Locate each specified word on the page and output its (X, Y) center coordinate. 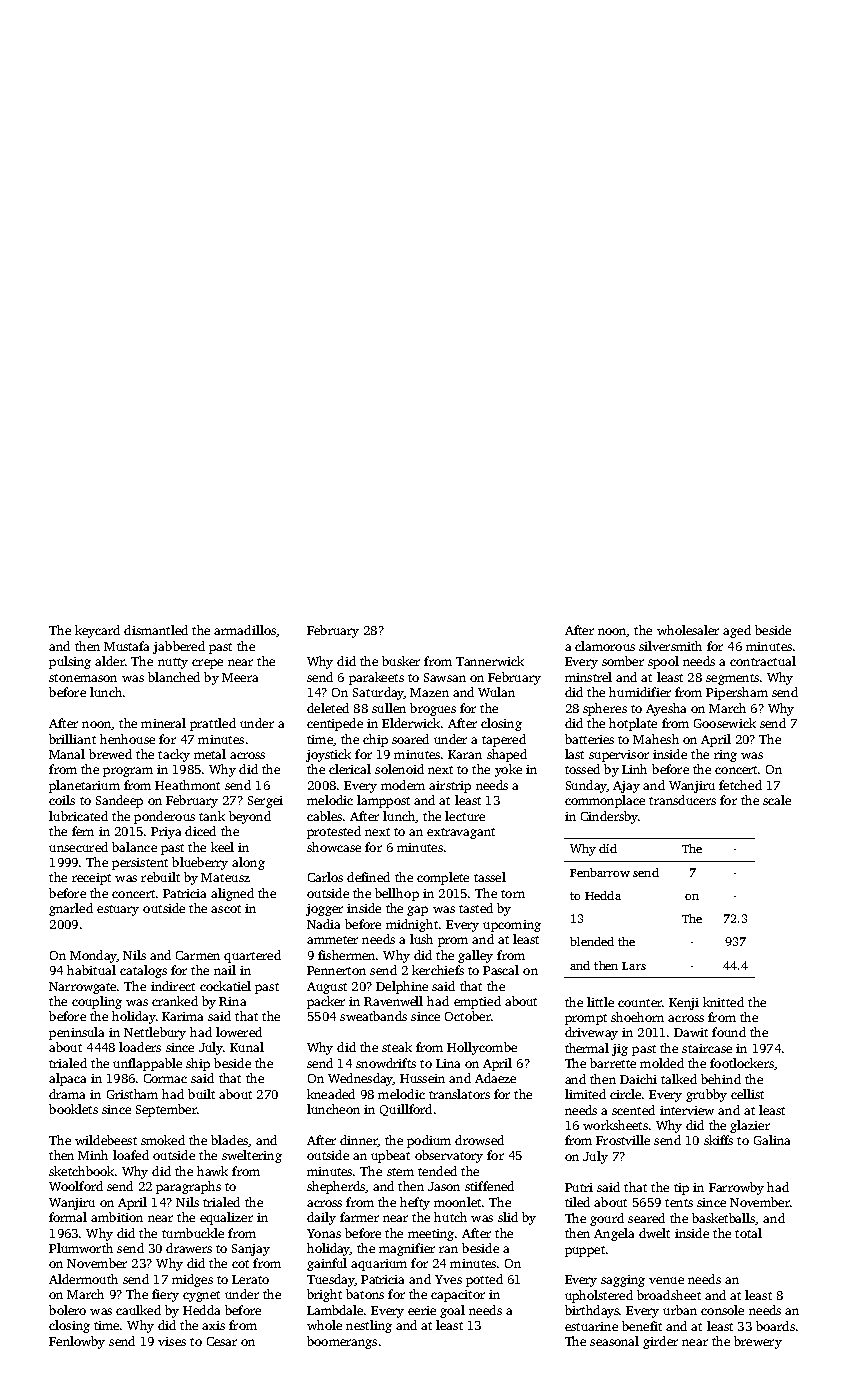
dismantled (156, 630)
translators (459, 1094)
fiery (165, 1295)
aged (737, 631)
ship (198, 1064)
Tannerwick (490, 661)
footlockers (742, 1063)
